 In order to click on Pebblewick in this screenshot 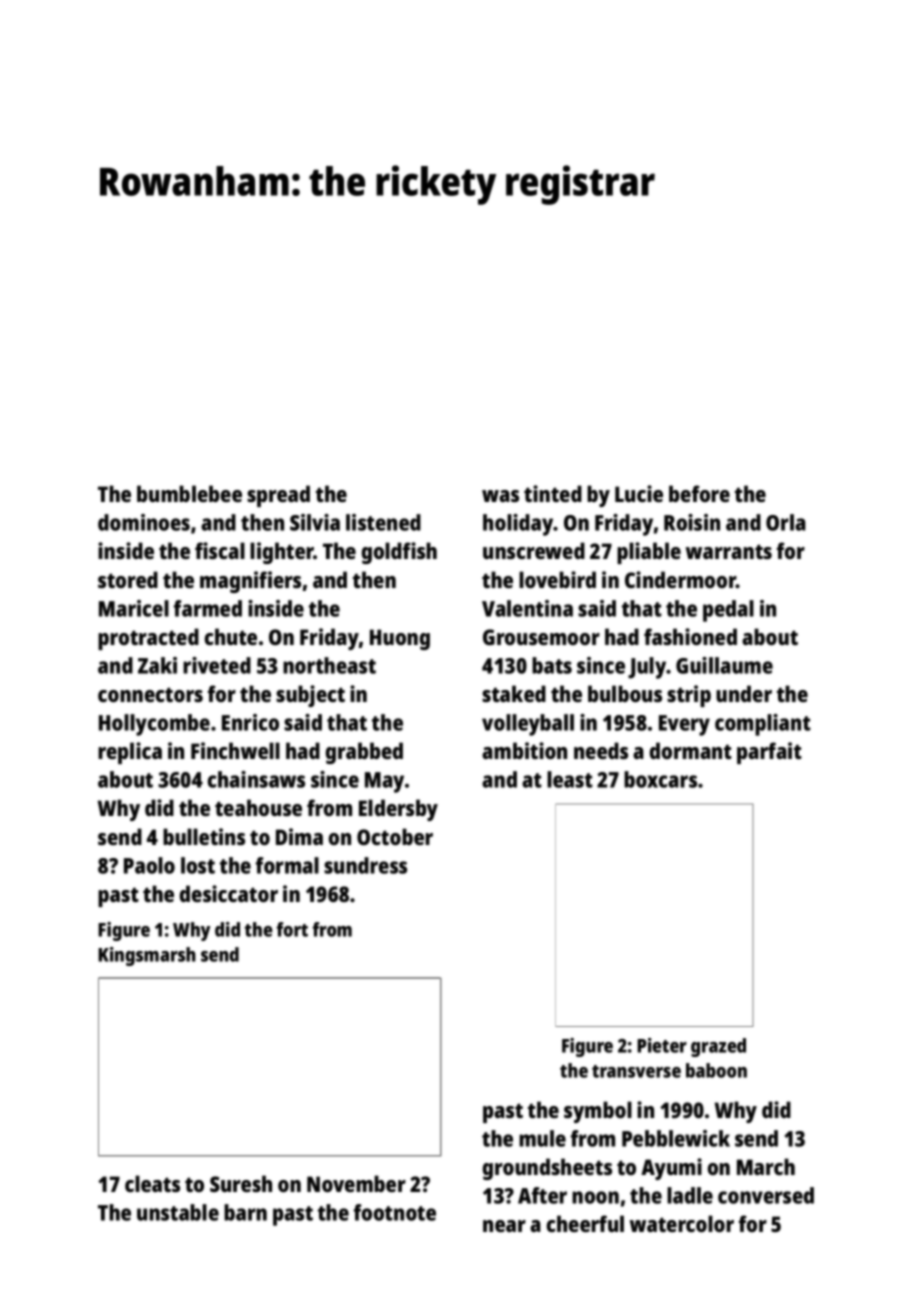, I will do `click(676, 1138)`.
